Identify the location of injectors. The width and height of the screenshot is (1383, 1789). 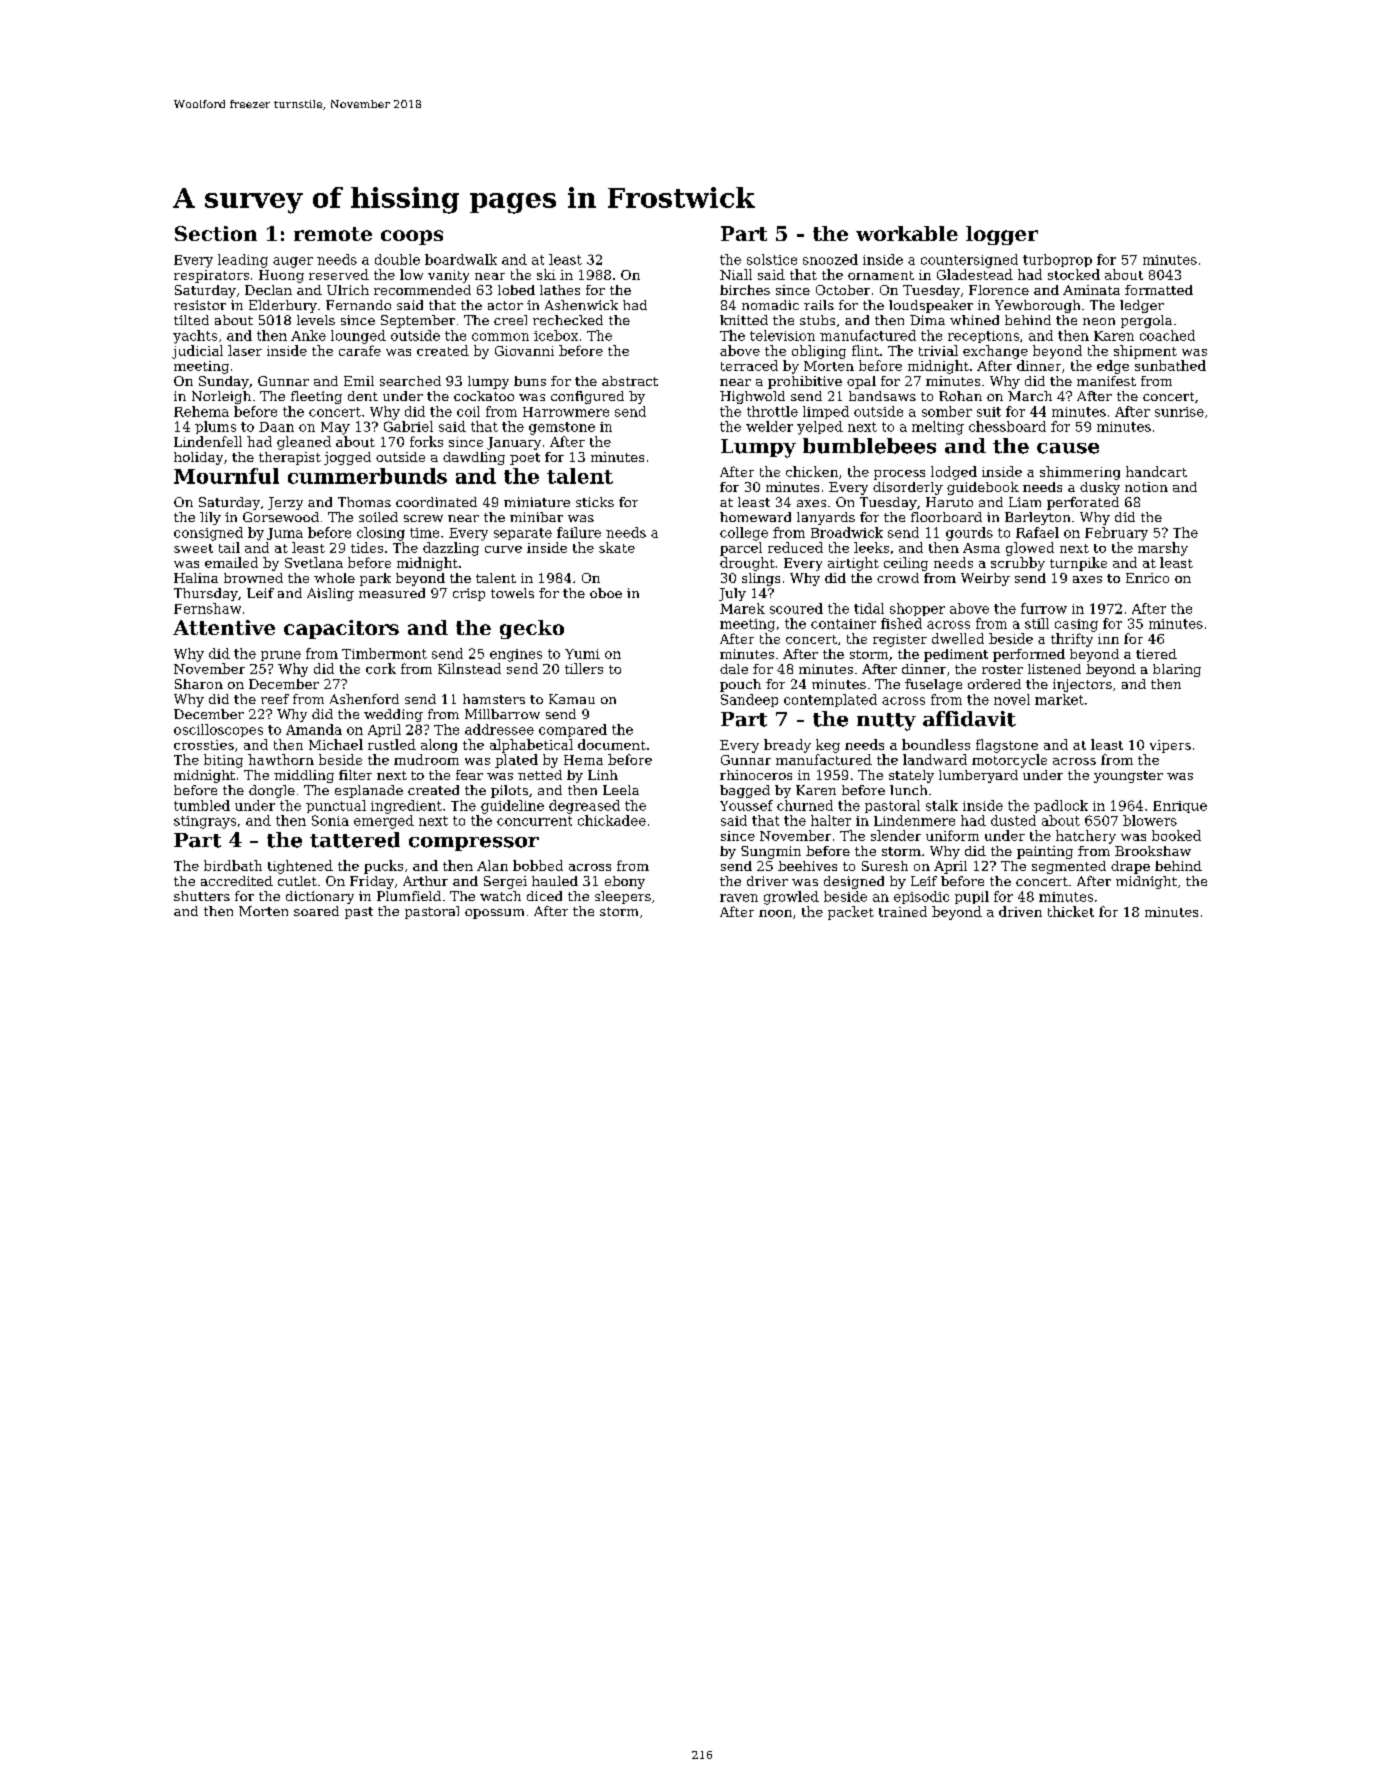
(1082, 685).
